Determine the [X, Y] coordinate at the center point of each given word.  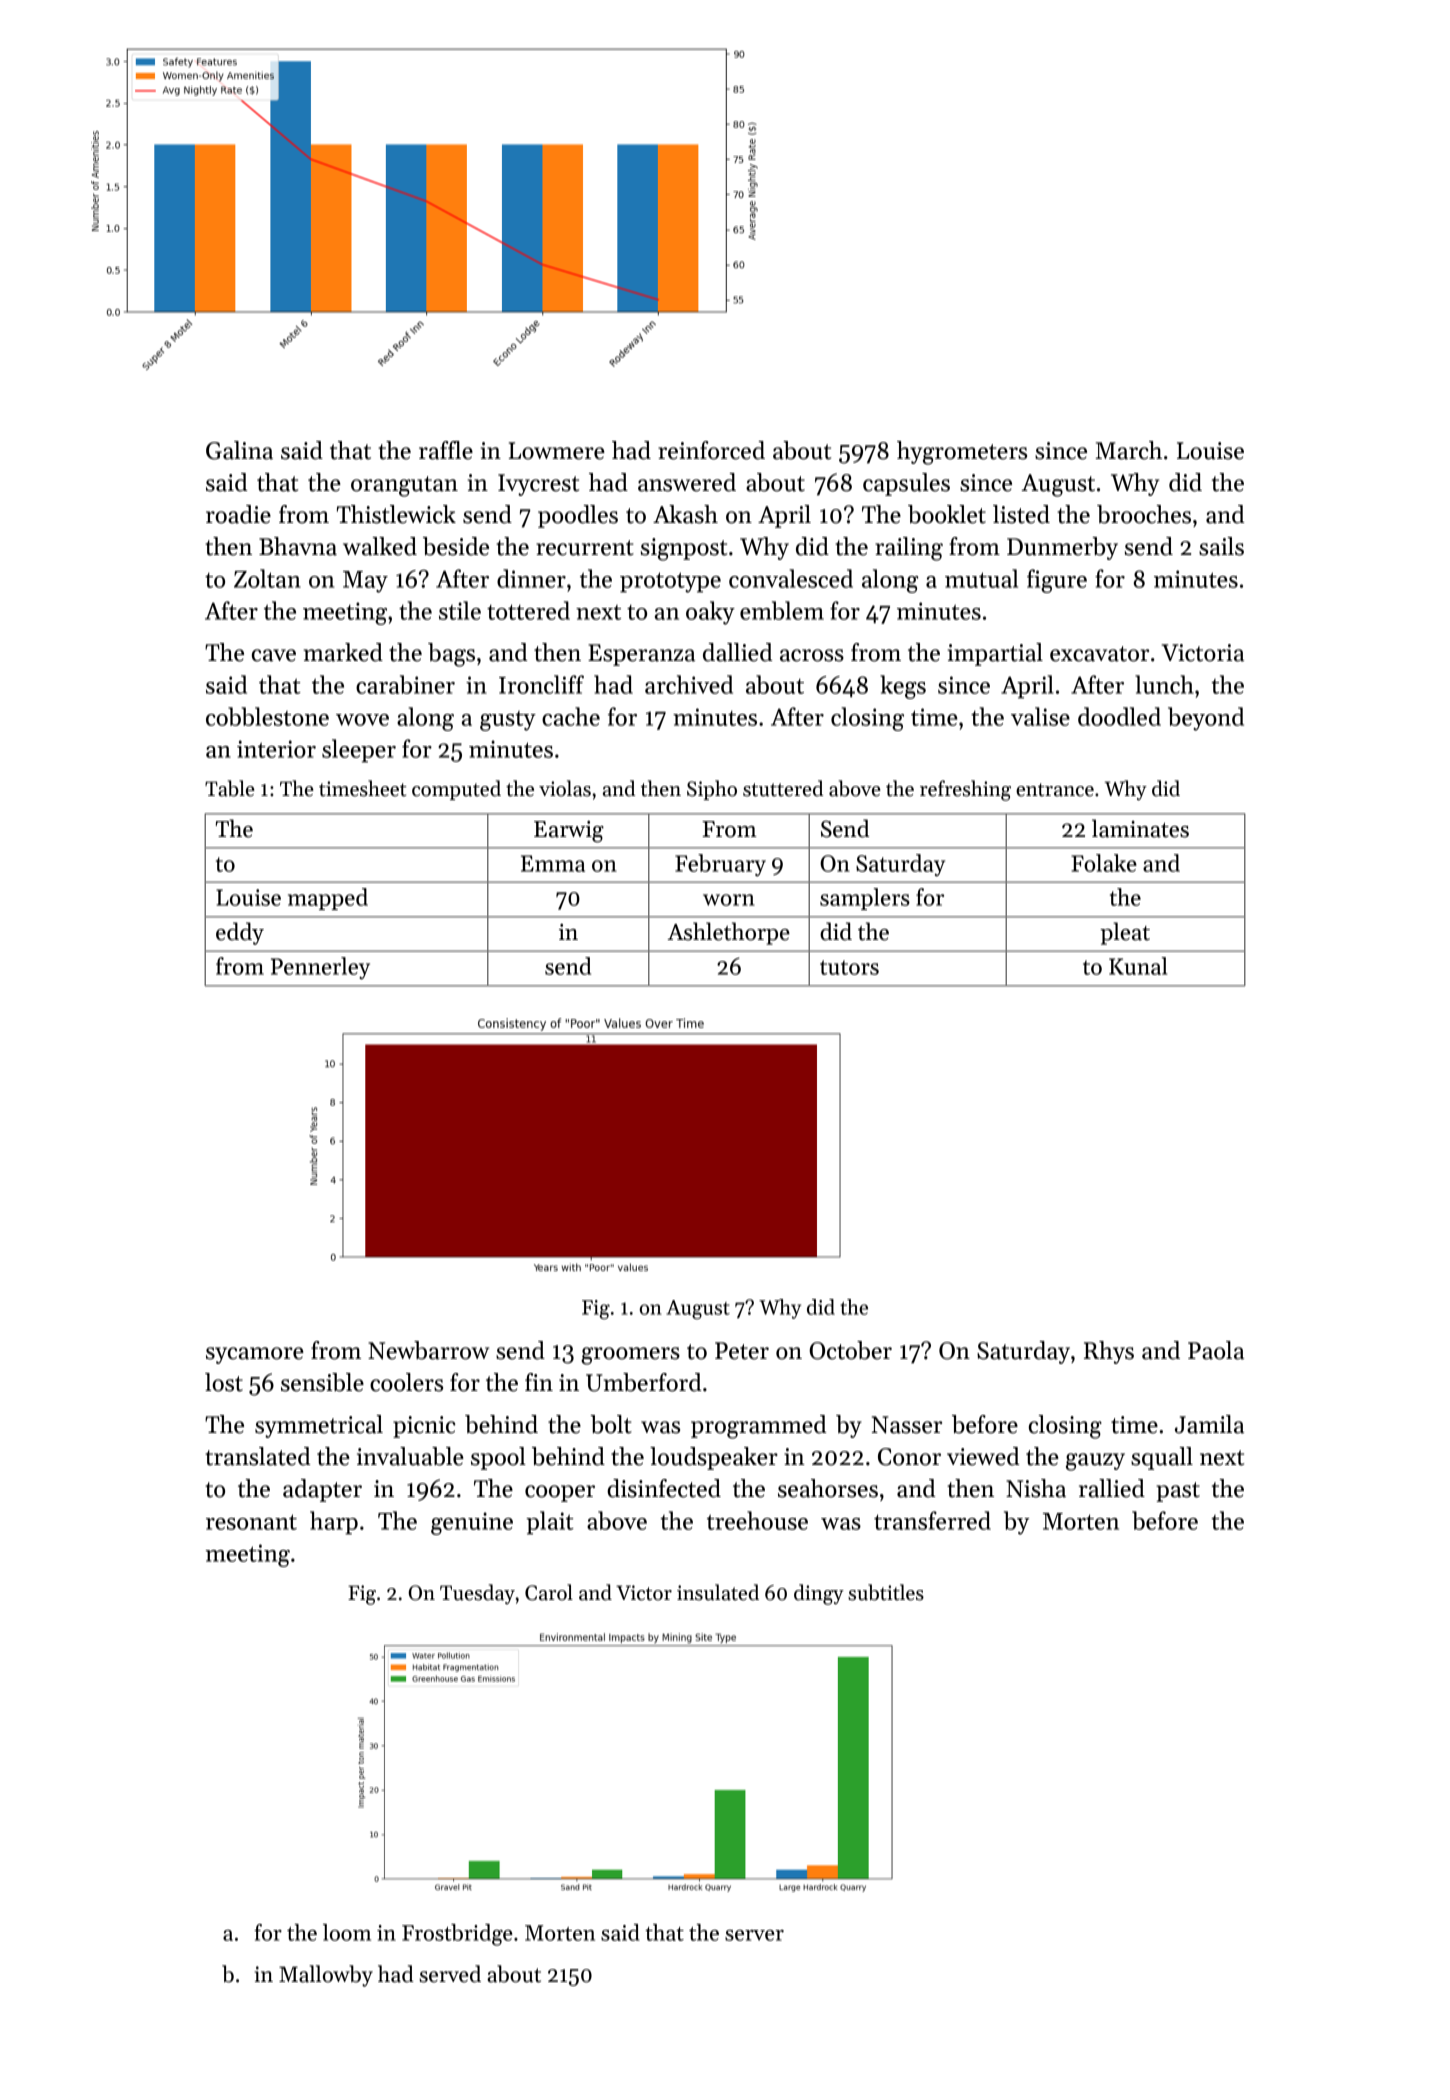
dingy [819, 1594]
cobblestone [267, 716]
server [754, 1935]
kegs [903, 687]
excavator [1099, 654]
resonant [251, 1522]
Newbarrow [428, 1350]
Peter [742, 1351]
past [1178, 1492]
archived [689, 684]
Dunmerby [1062, 548]
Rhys [1109, 1352]
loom [347, 1932]
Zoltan [267, 578]
